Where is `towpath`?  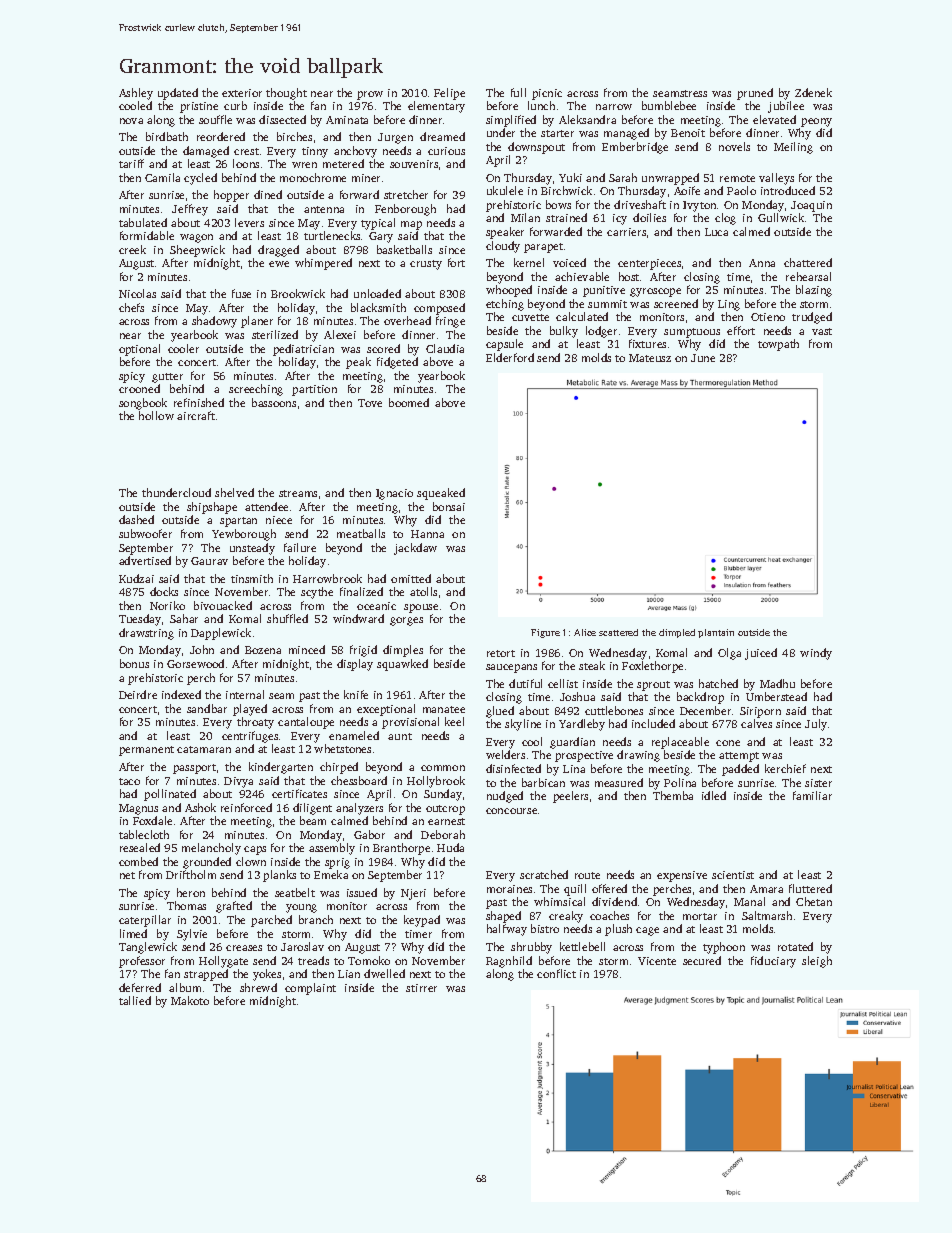
towpath is located at coordinates (778, 345).
